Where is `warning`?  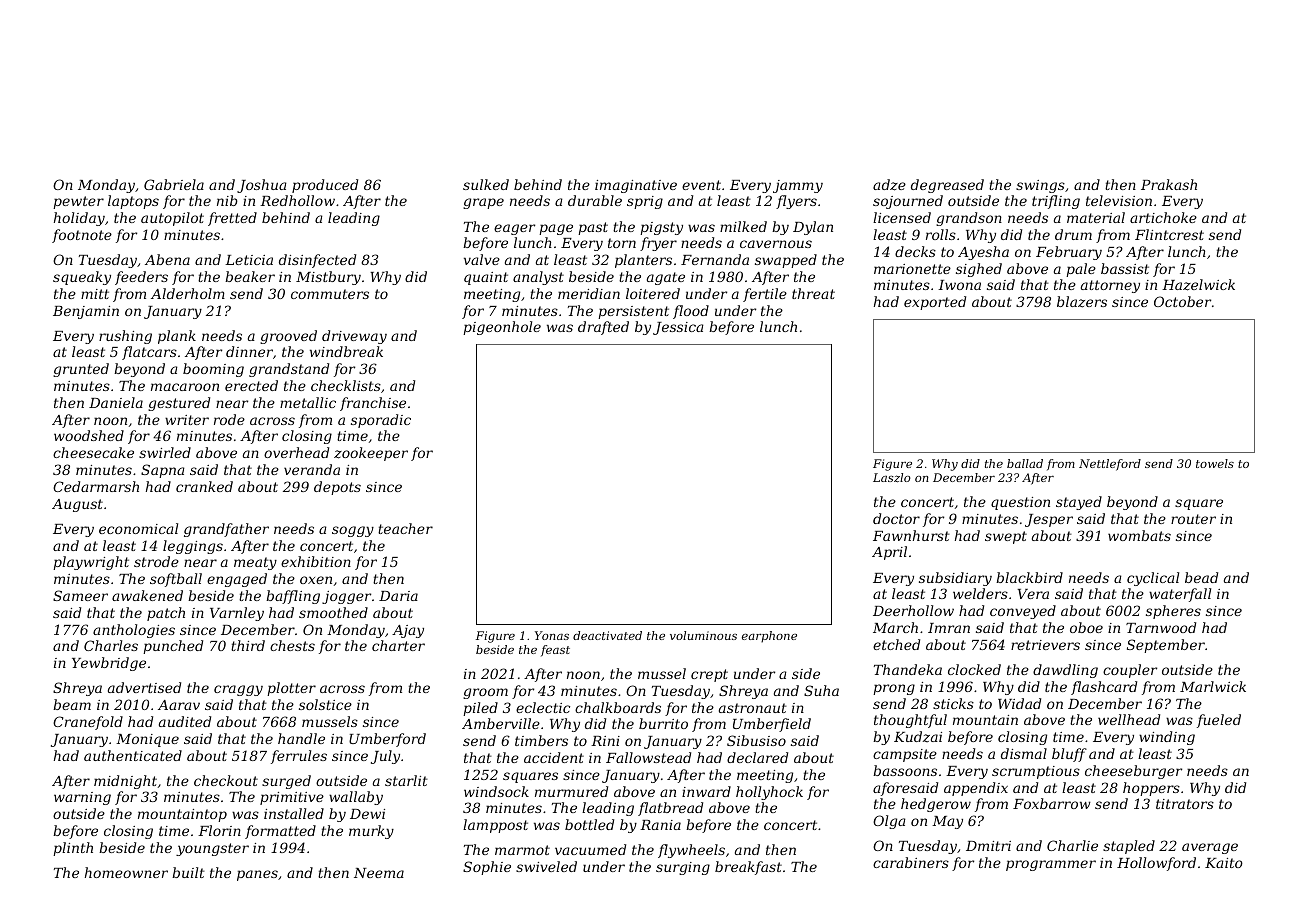 warning is located at coordinates (82, 798).
